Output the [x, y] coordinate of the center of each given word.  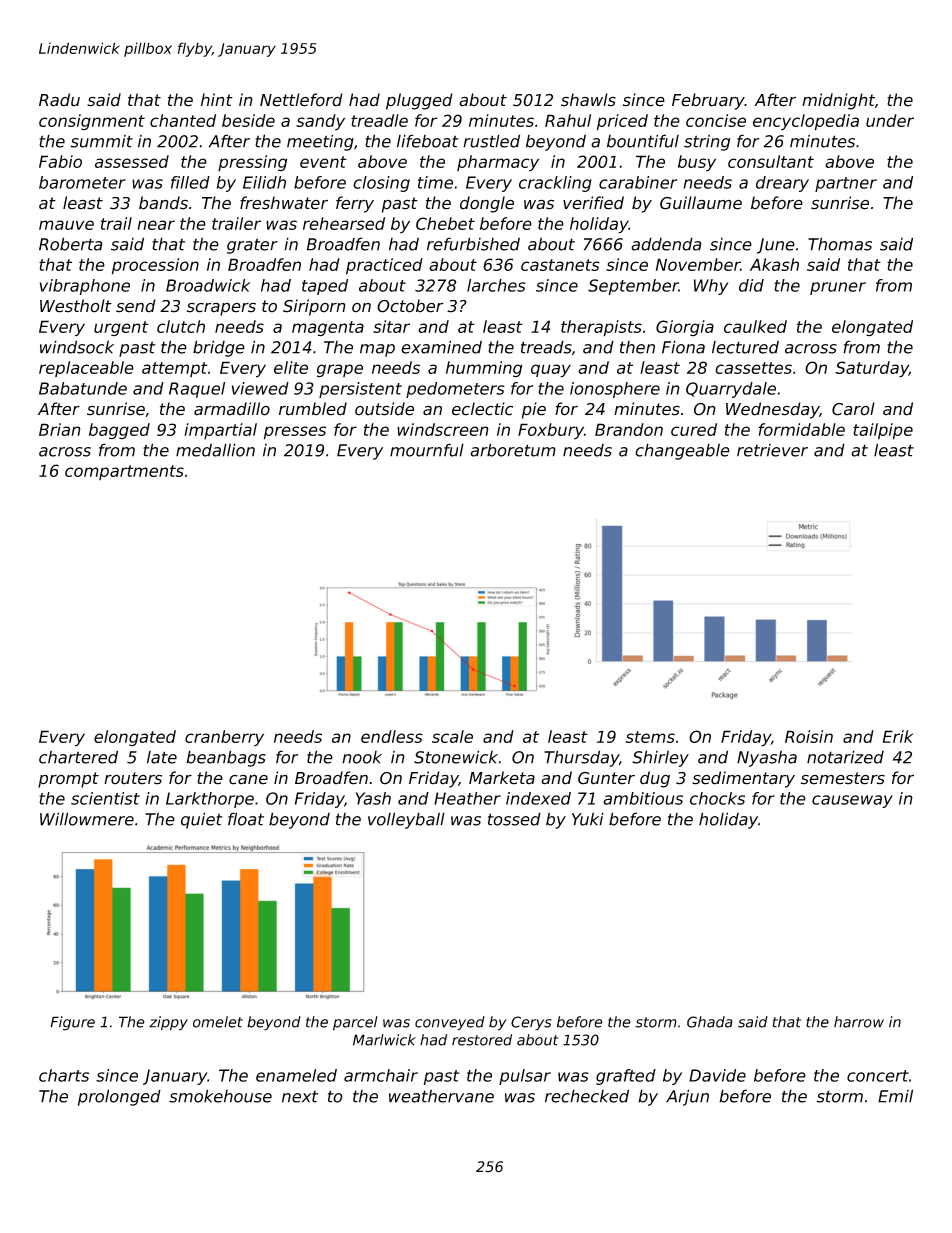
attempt [175, 369]
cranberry [224, 738]
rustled [491, 141]
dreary [782, 184]
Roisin [809, 736]
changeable [682, 451]
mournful [427, 450]
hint [217, 99]
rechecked [587, 1096]
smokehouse [220, 1096]
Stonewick [456, 757]
